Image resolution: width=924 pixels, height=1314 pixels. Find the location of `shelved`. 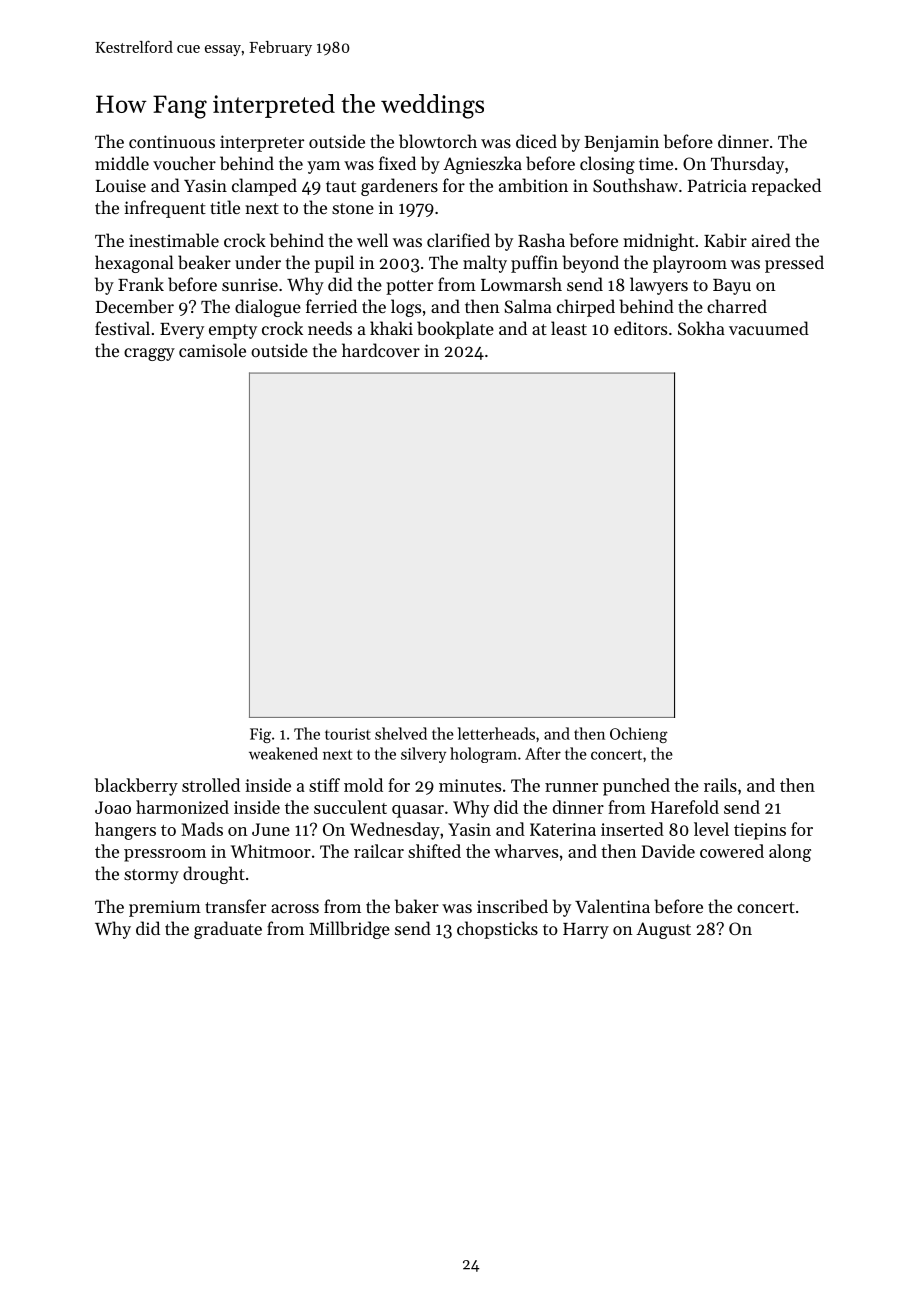

shelved is located at coordinates (401, 733).
